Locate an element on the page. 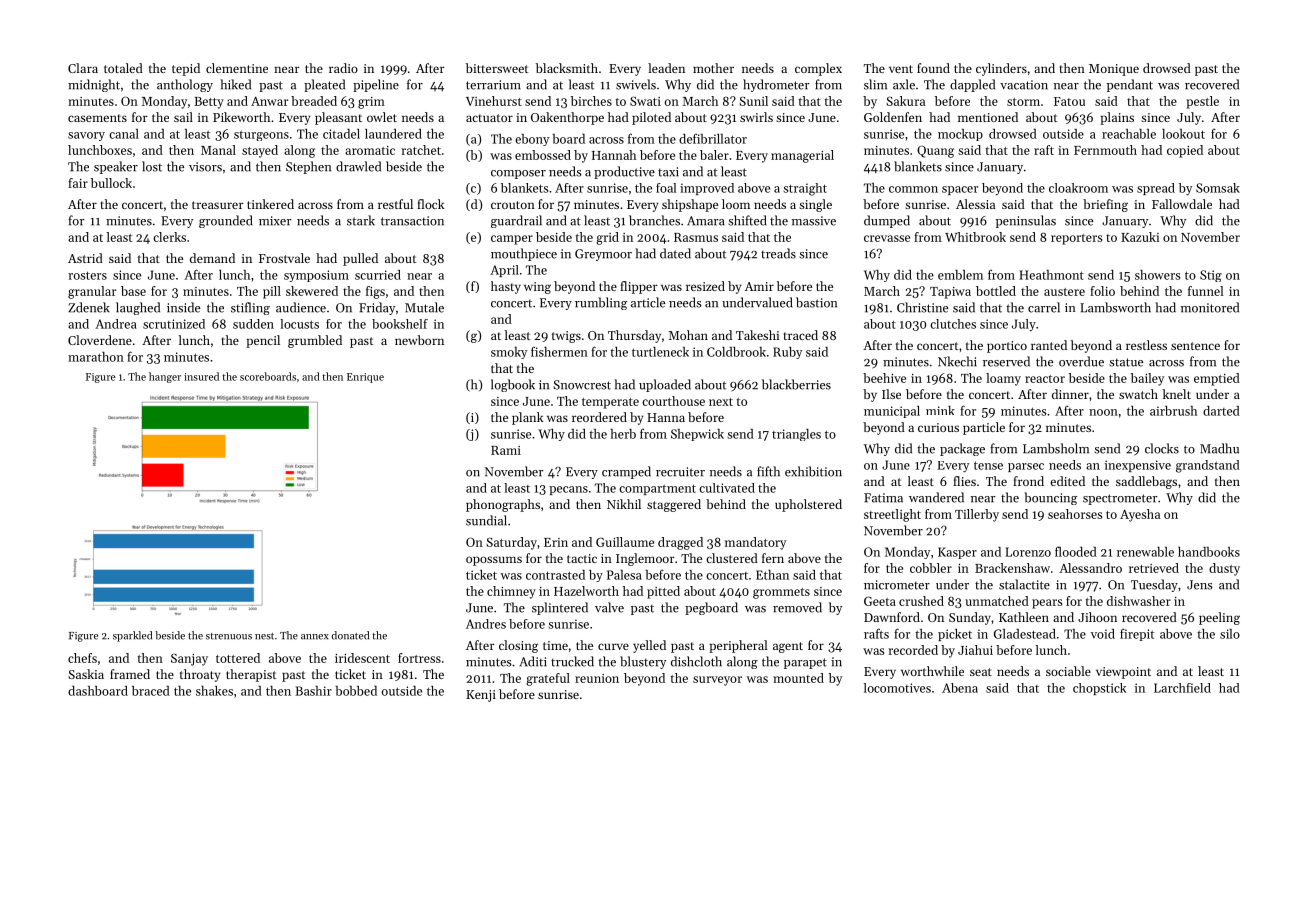  Monique is located at coordinates (1114, 70).
